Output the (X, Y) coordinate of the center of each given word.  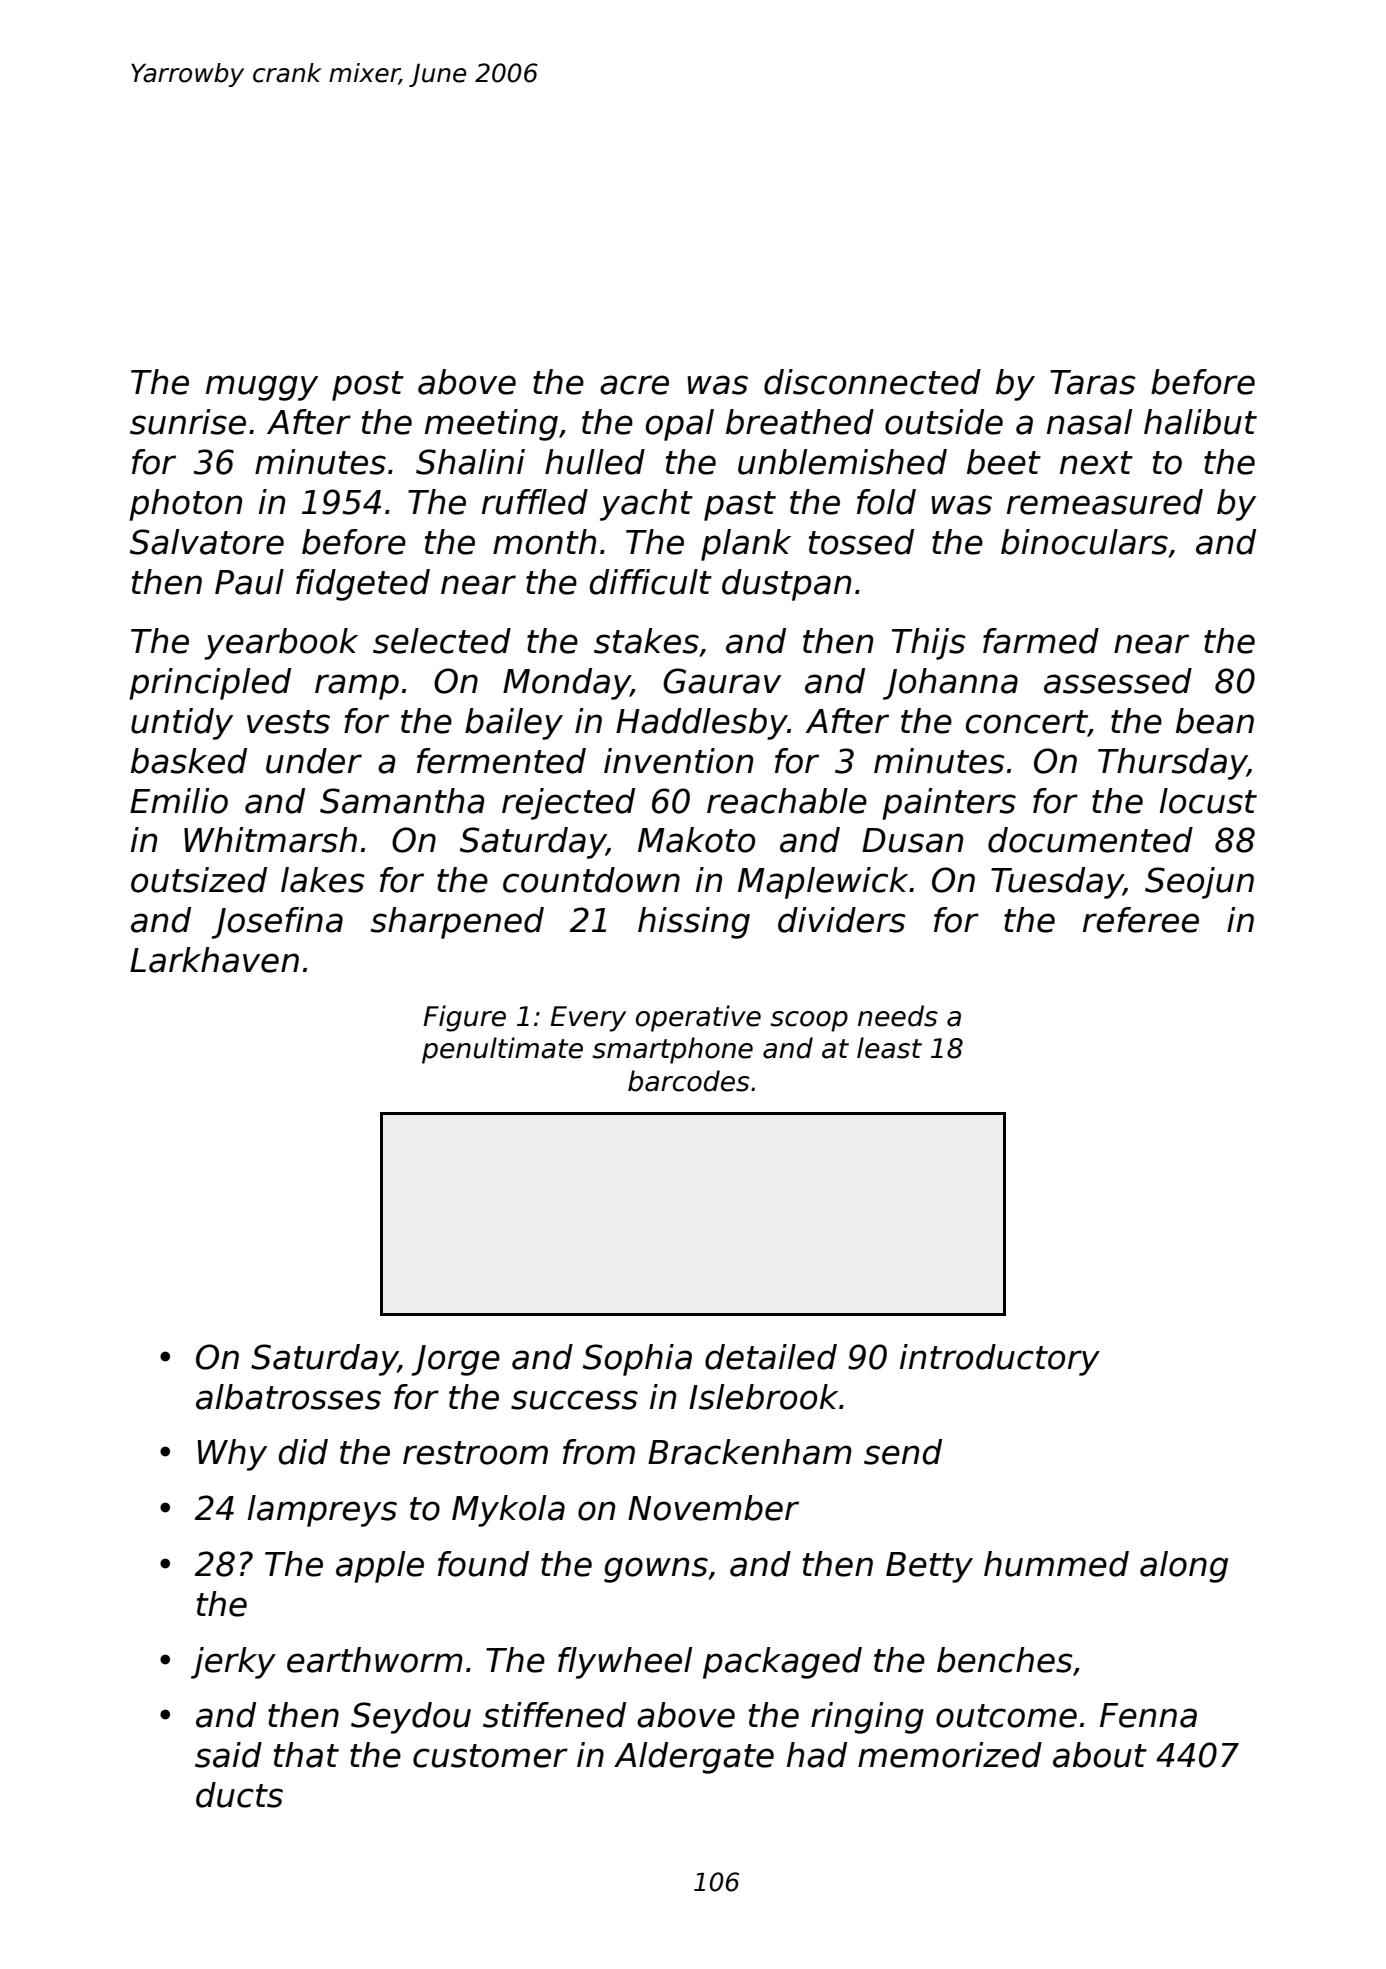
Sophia (637, 1360)
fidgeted (363, 585)
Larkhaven (214, 960)
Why (232, 1455)
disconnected (872, 382)
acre (634, 385)
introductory (1000, 1360)
